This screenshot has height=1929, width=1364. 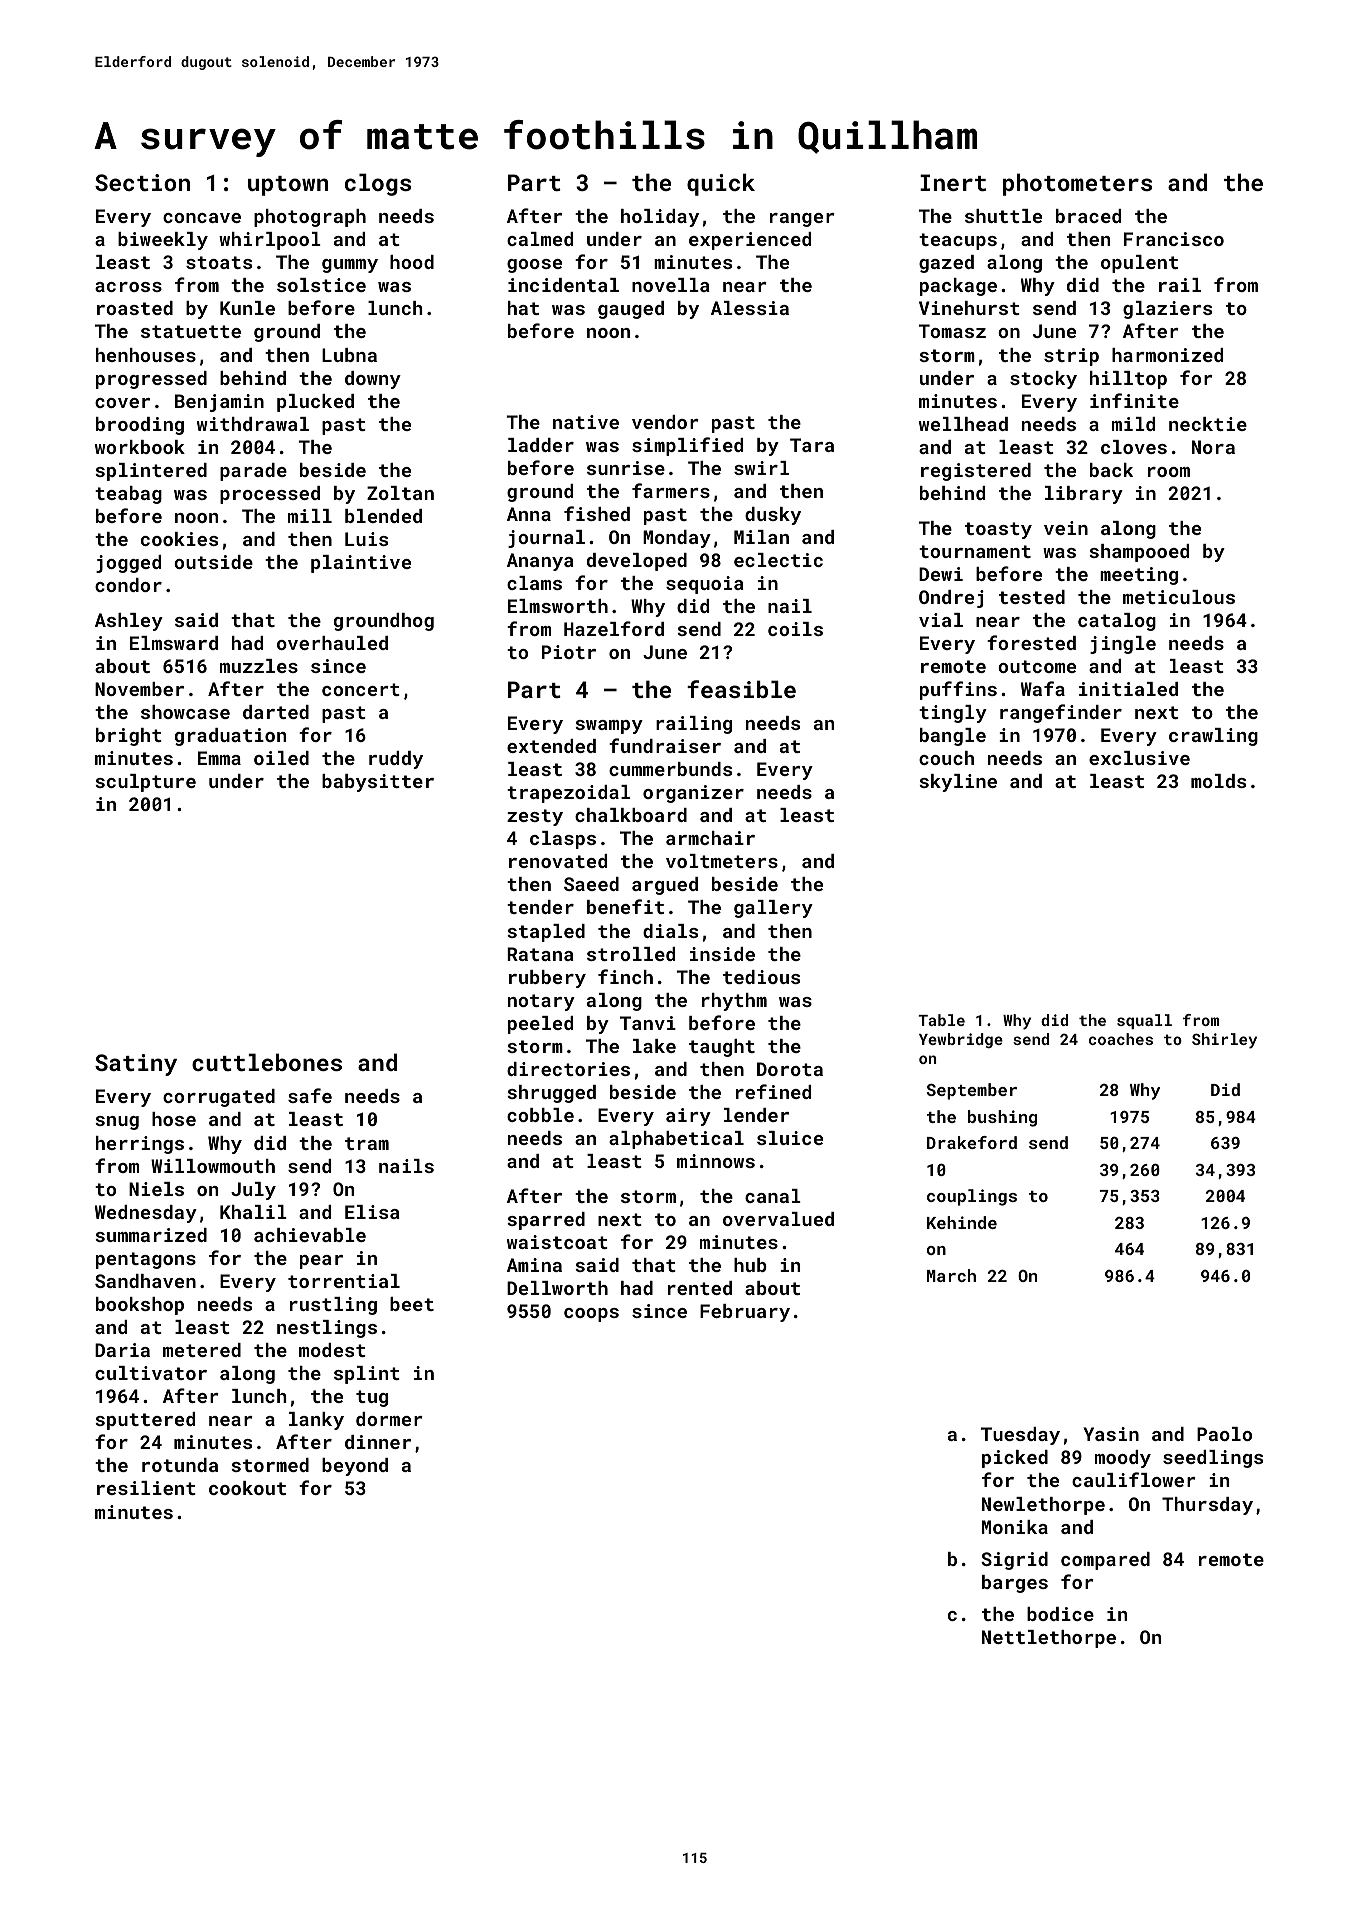 What do you see at coordinates (1060, 1614) in the screenshot?
I see `bodice` at bounding box center [1060, 1614].
